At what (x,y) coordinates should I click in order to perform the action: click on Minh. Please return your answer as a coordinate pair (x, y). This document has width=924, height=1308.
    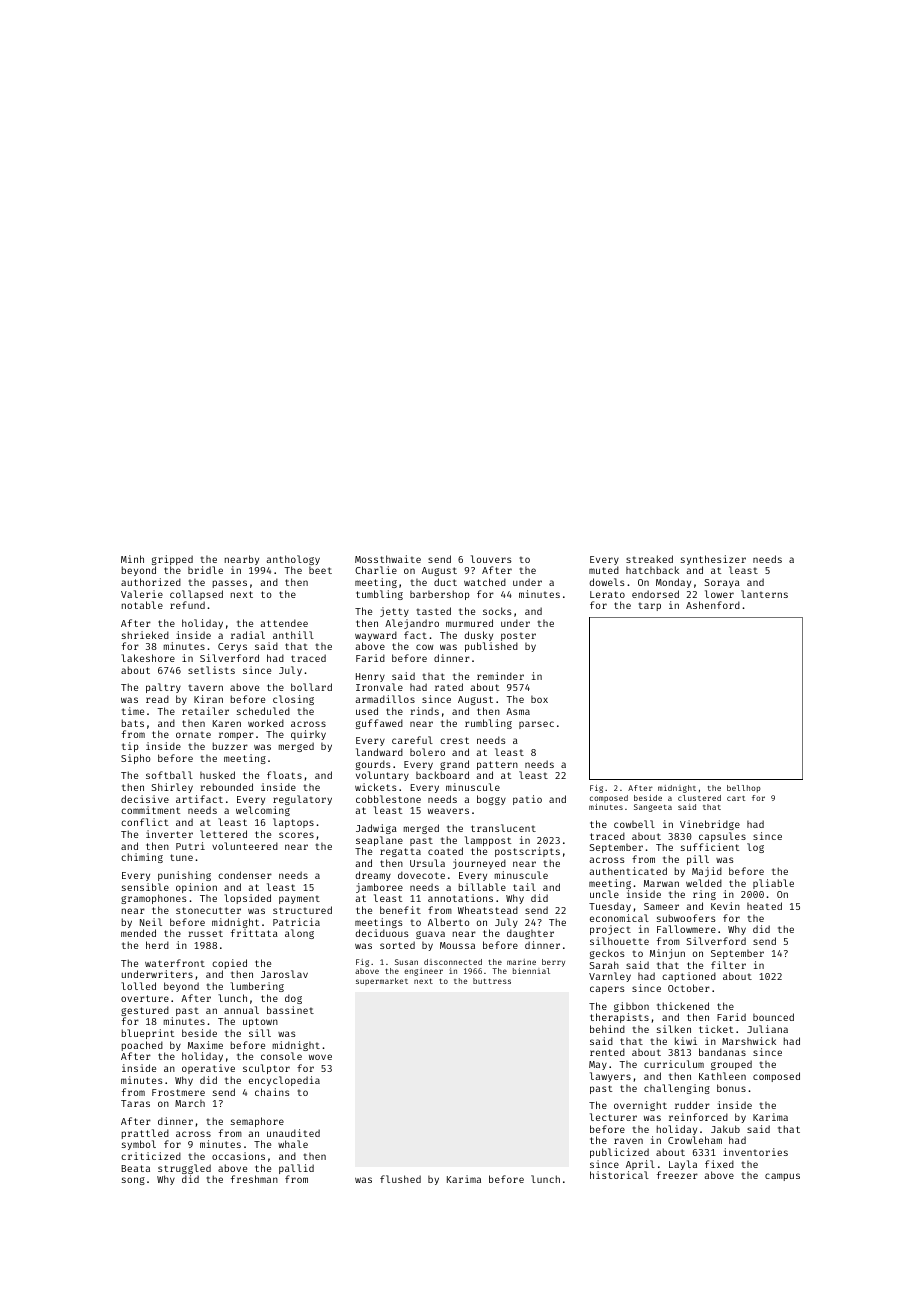
    Looking at the image, I should click on (132, 559).
